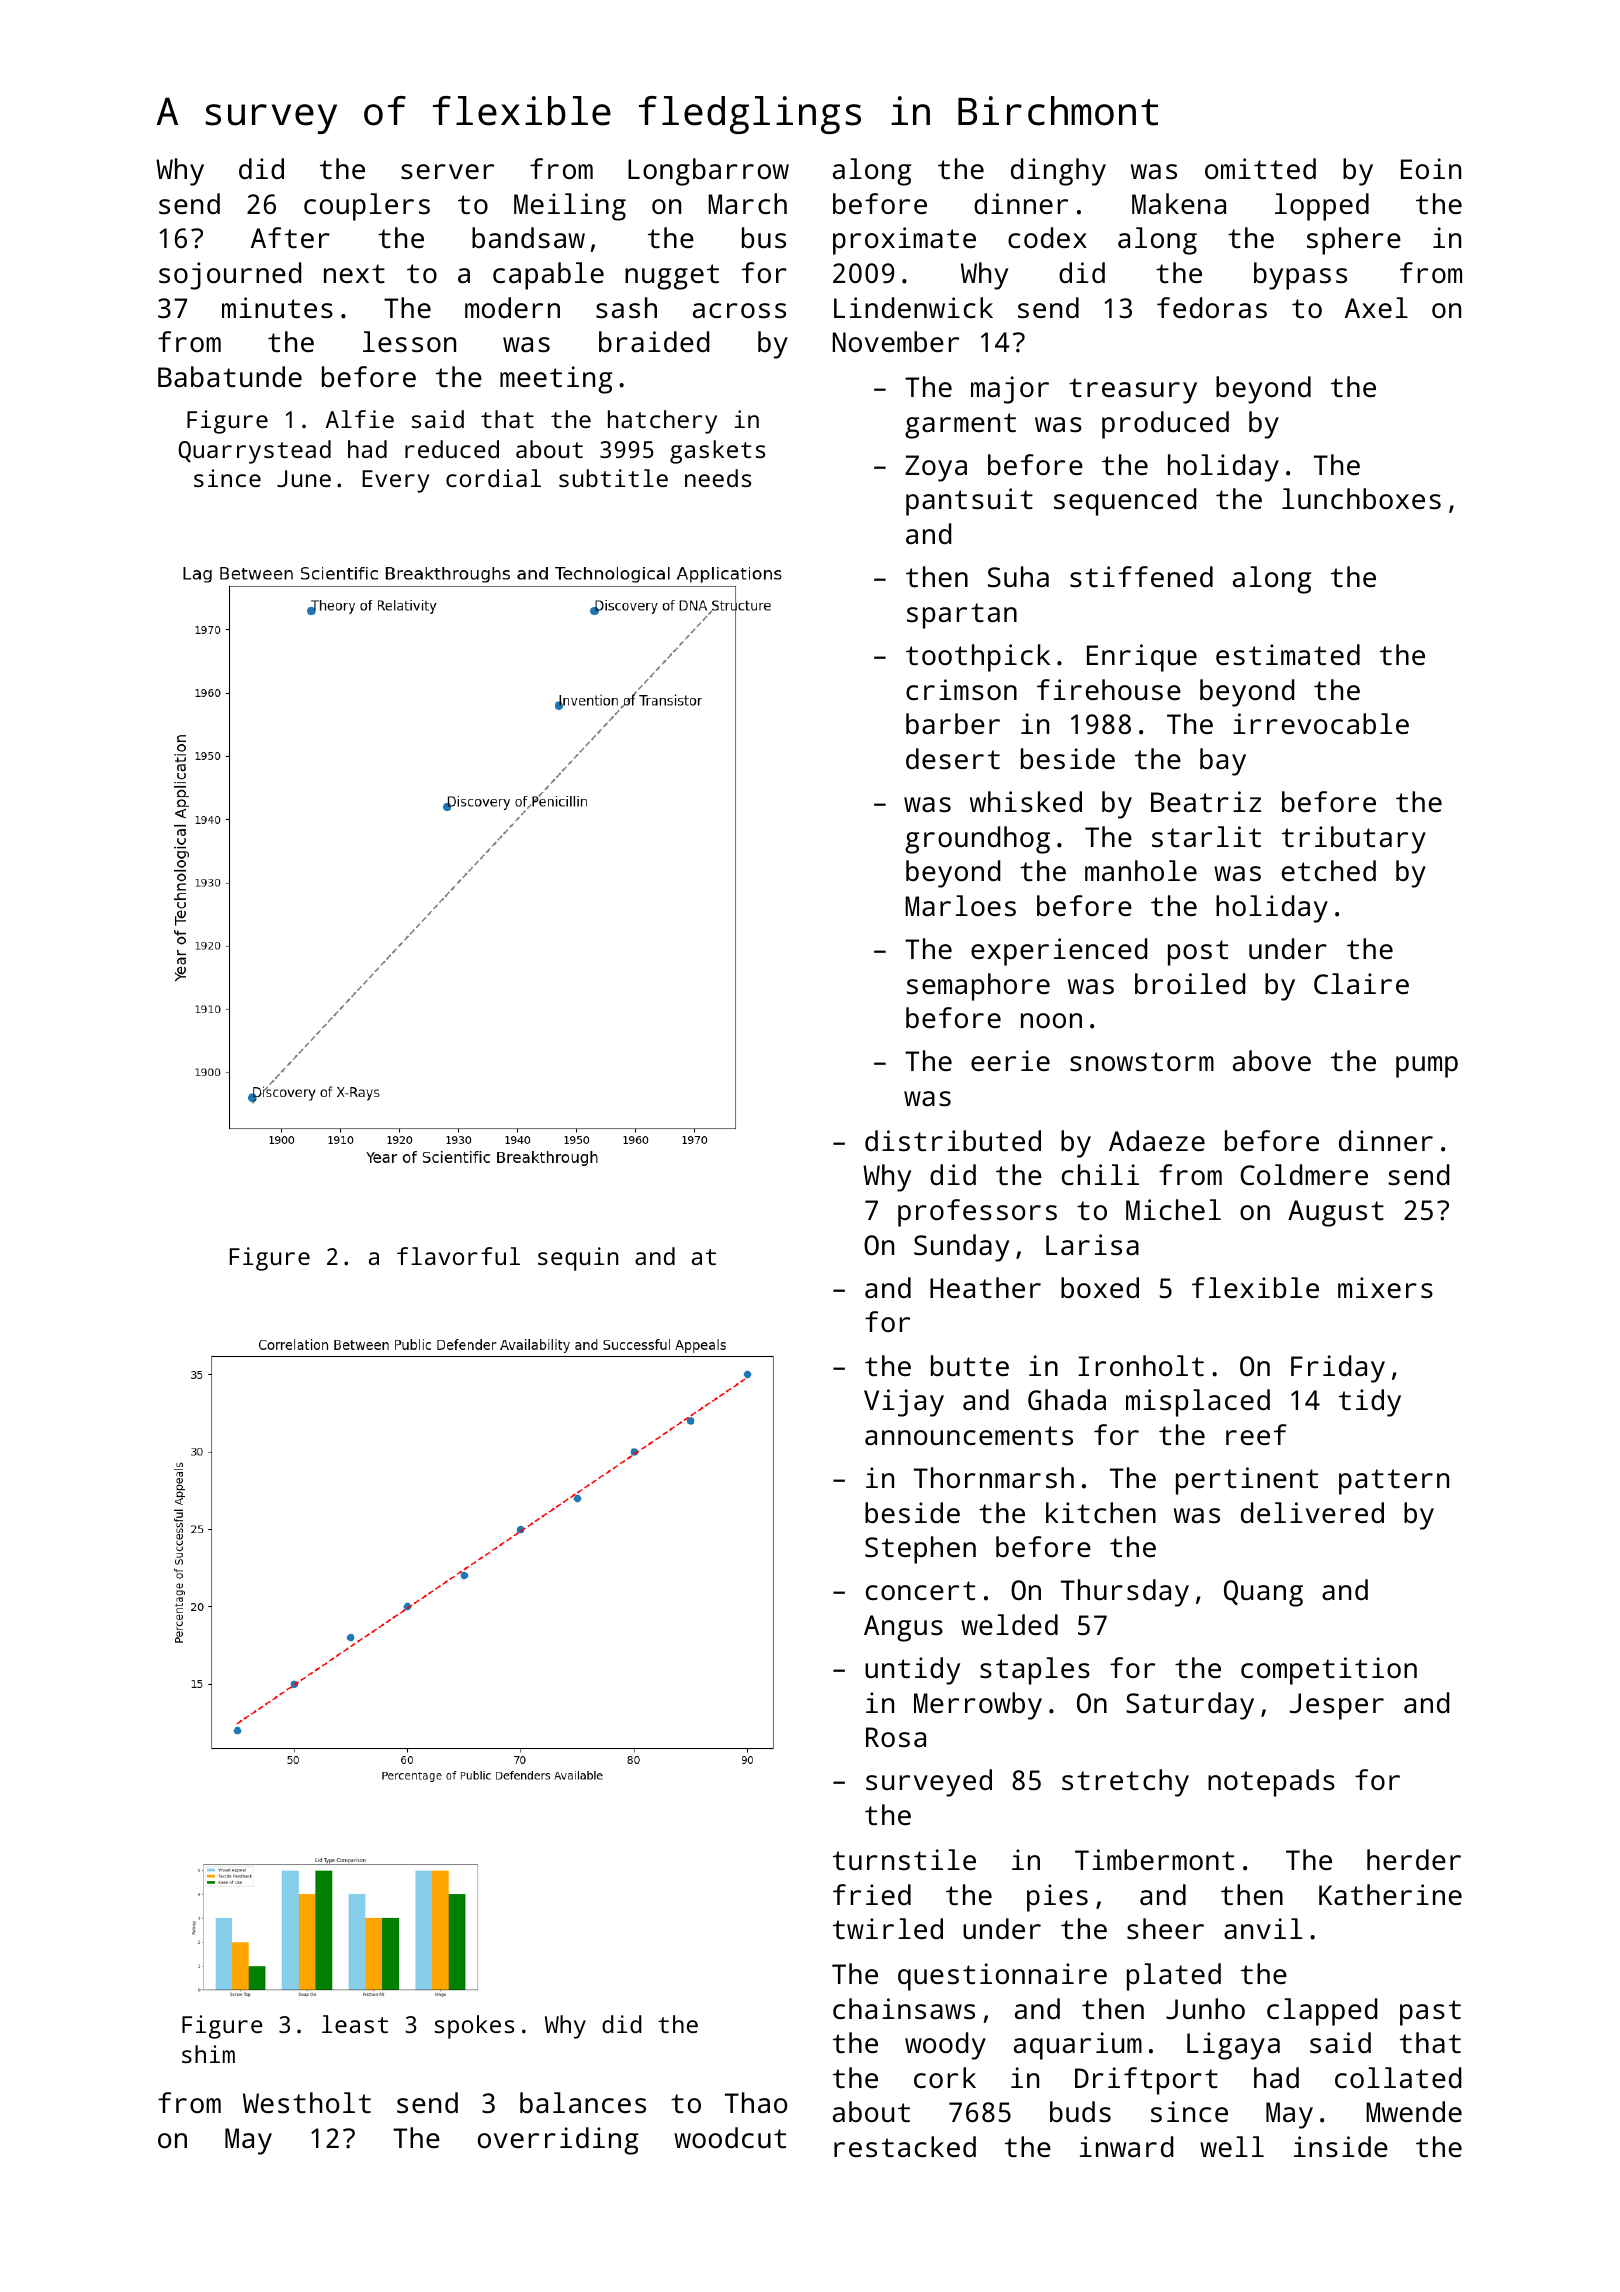 Image resolution: width=1620 pixels, height=2292 pixels. What do you see at coordinates (905, 2146) in the screenshot?
I see `restacked` at bounding box center [905, 2146].
